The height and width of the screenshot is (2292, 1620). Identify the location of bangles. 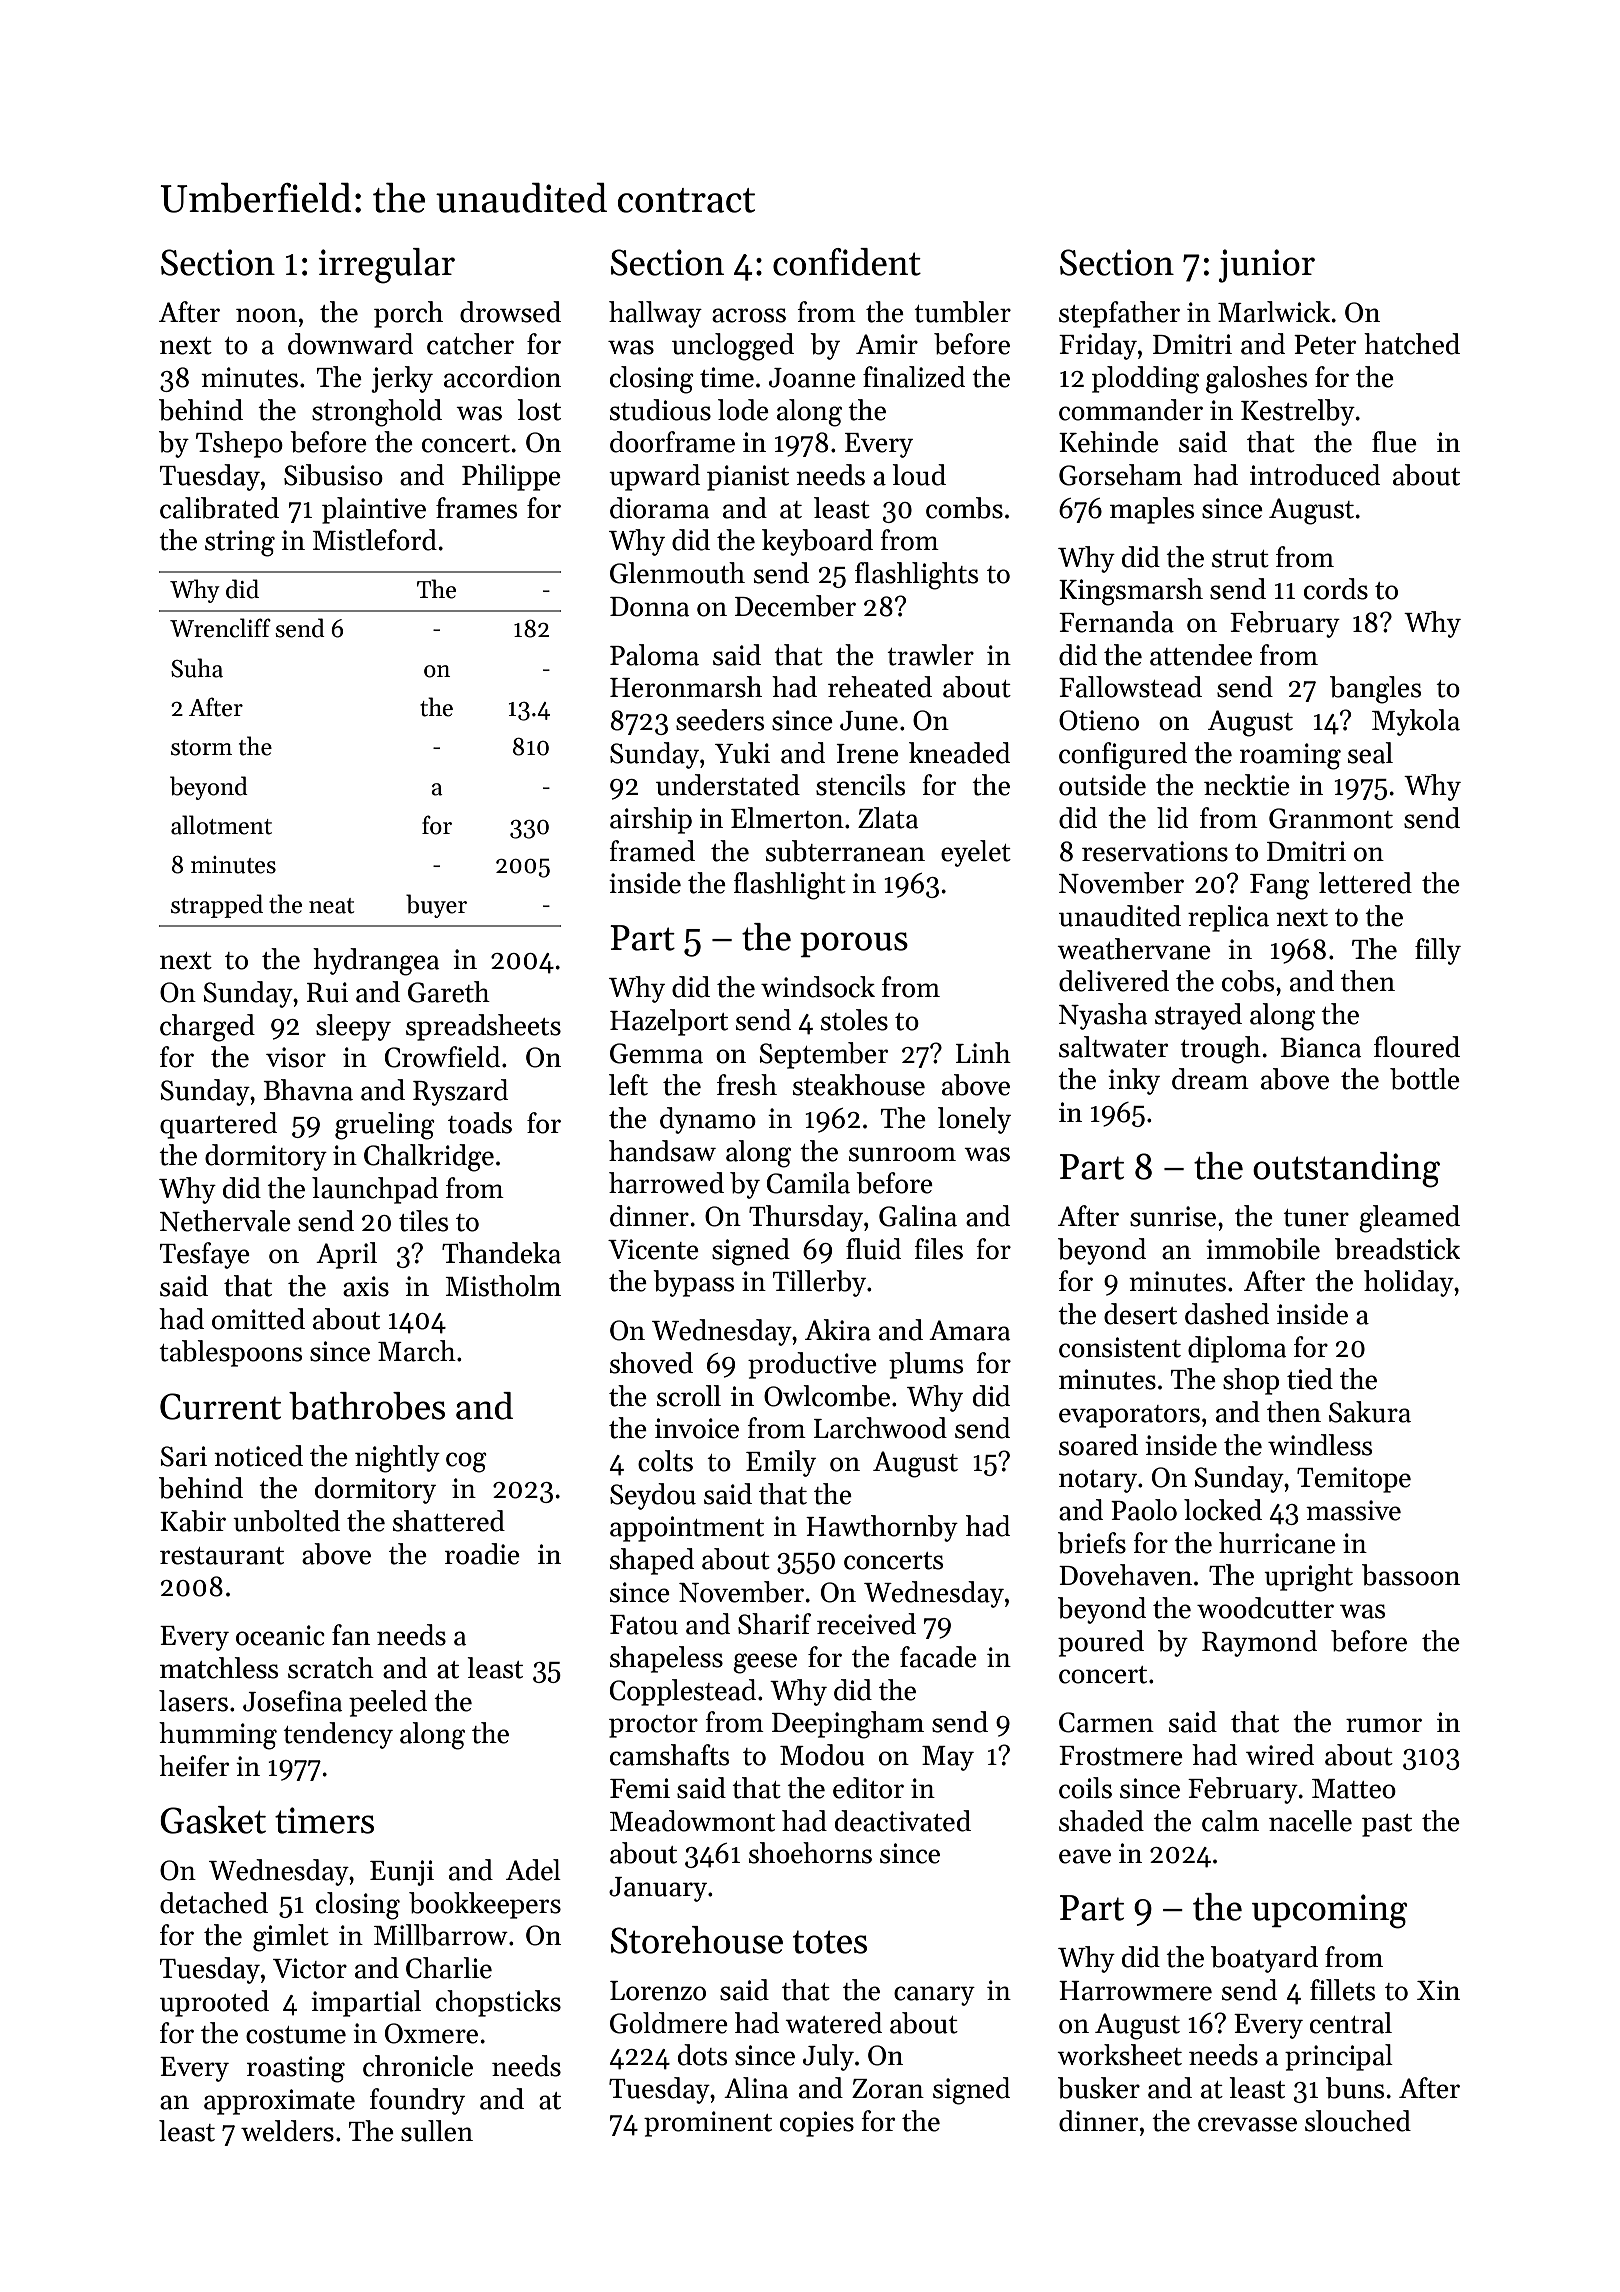
(1375, 690).
